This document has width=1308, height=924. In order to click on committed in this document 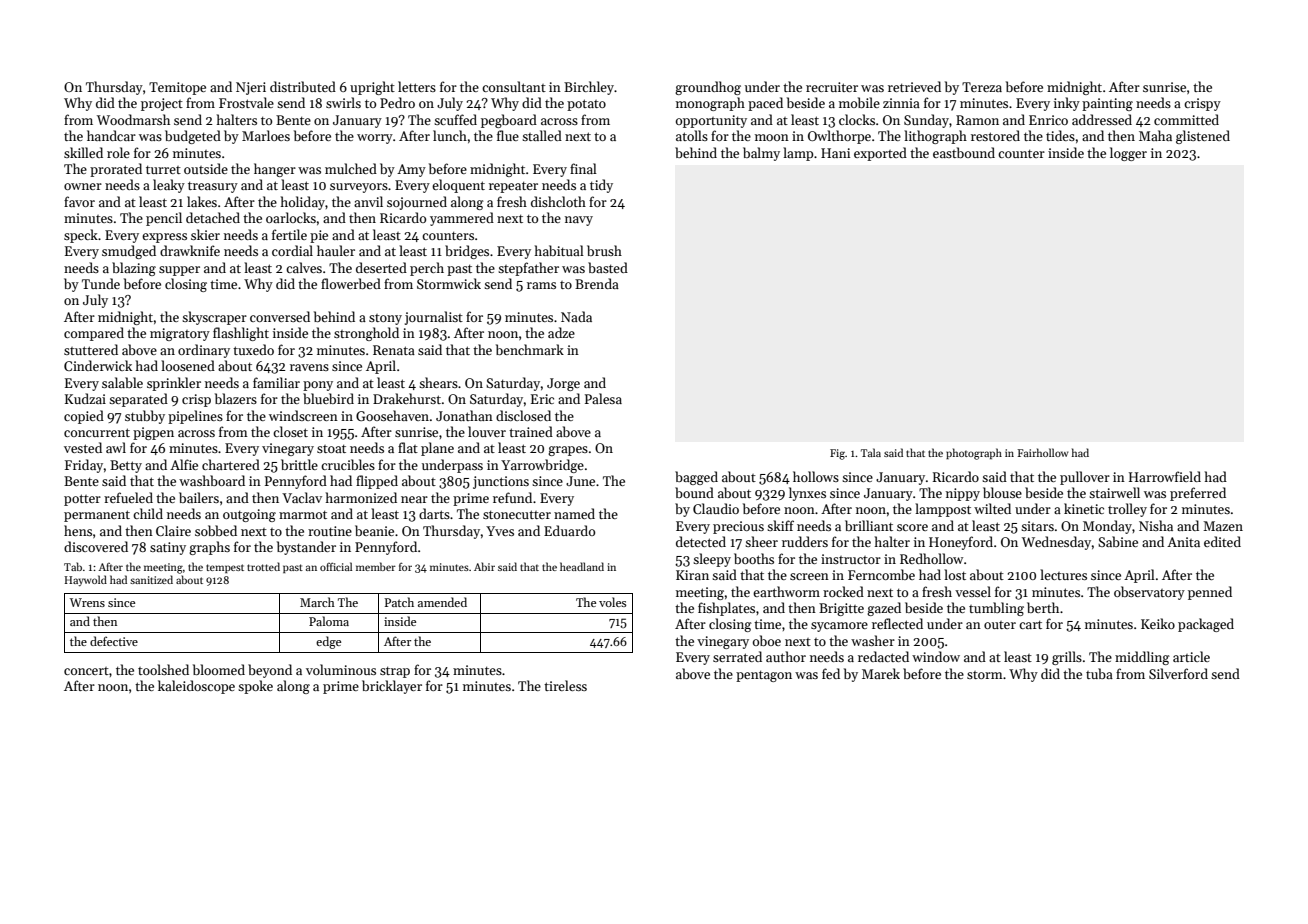, I will do `click(1186, 119)`.
